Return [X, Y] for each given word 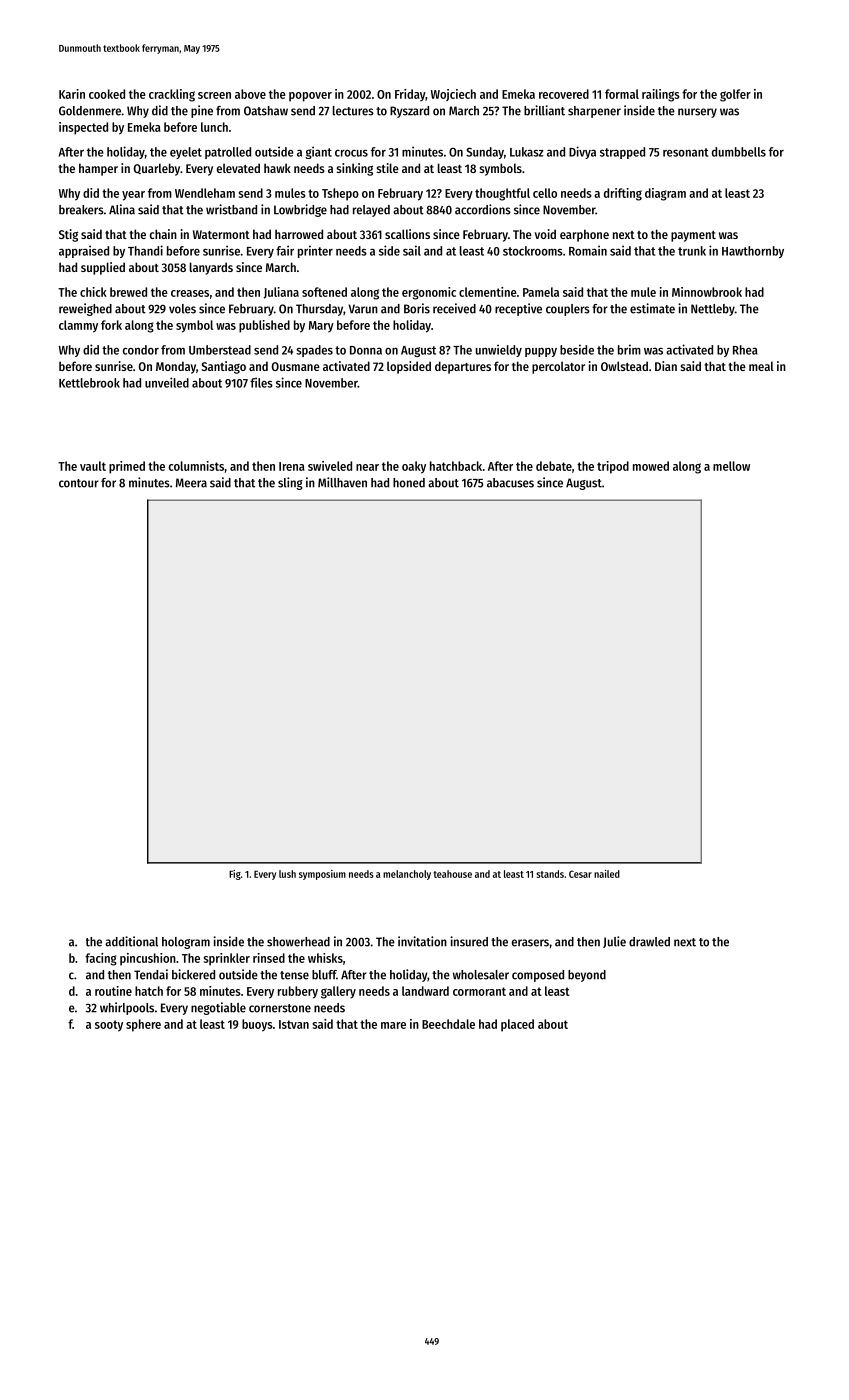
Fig [235, 875]
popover [310, 97]
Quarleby [157, 169]
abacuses [510, 483]
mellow [731, 466]
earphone [584, 235]
